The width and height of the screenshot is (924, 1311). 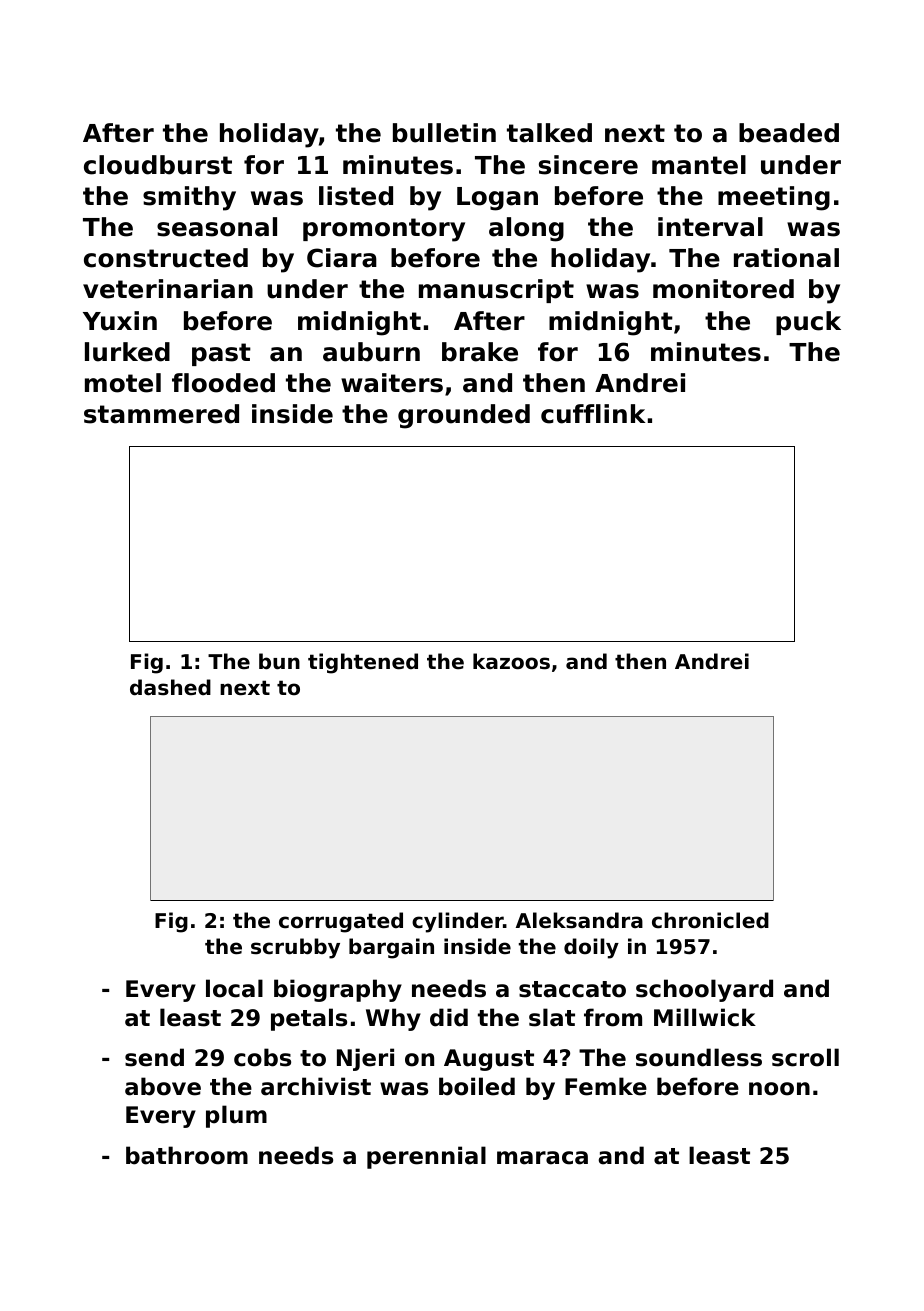 I want to click on tightened, so click(x=363, y=663).
